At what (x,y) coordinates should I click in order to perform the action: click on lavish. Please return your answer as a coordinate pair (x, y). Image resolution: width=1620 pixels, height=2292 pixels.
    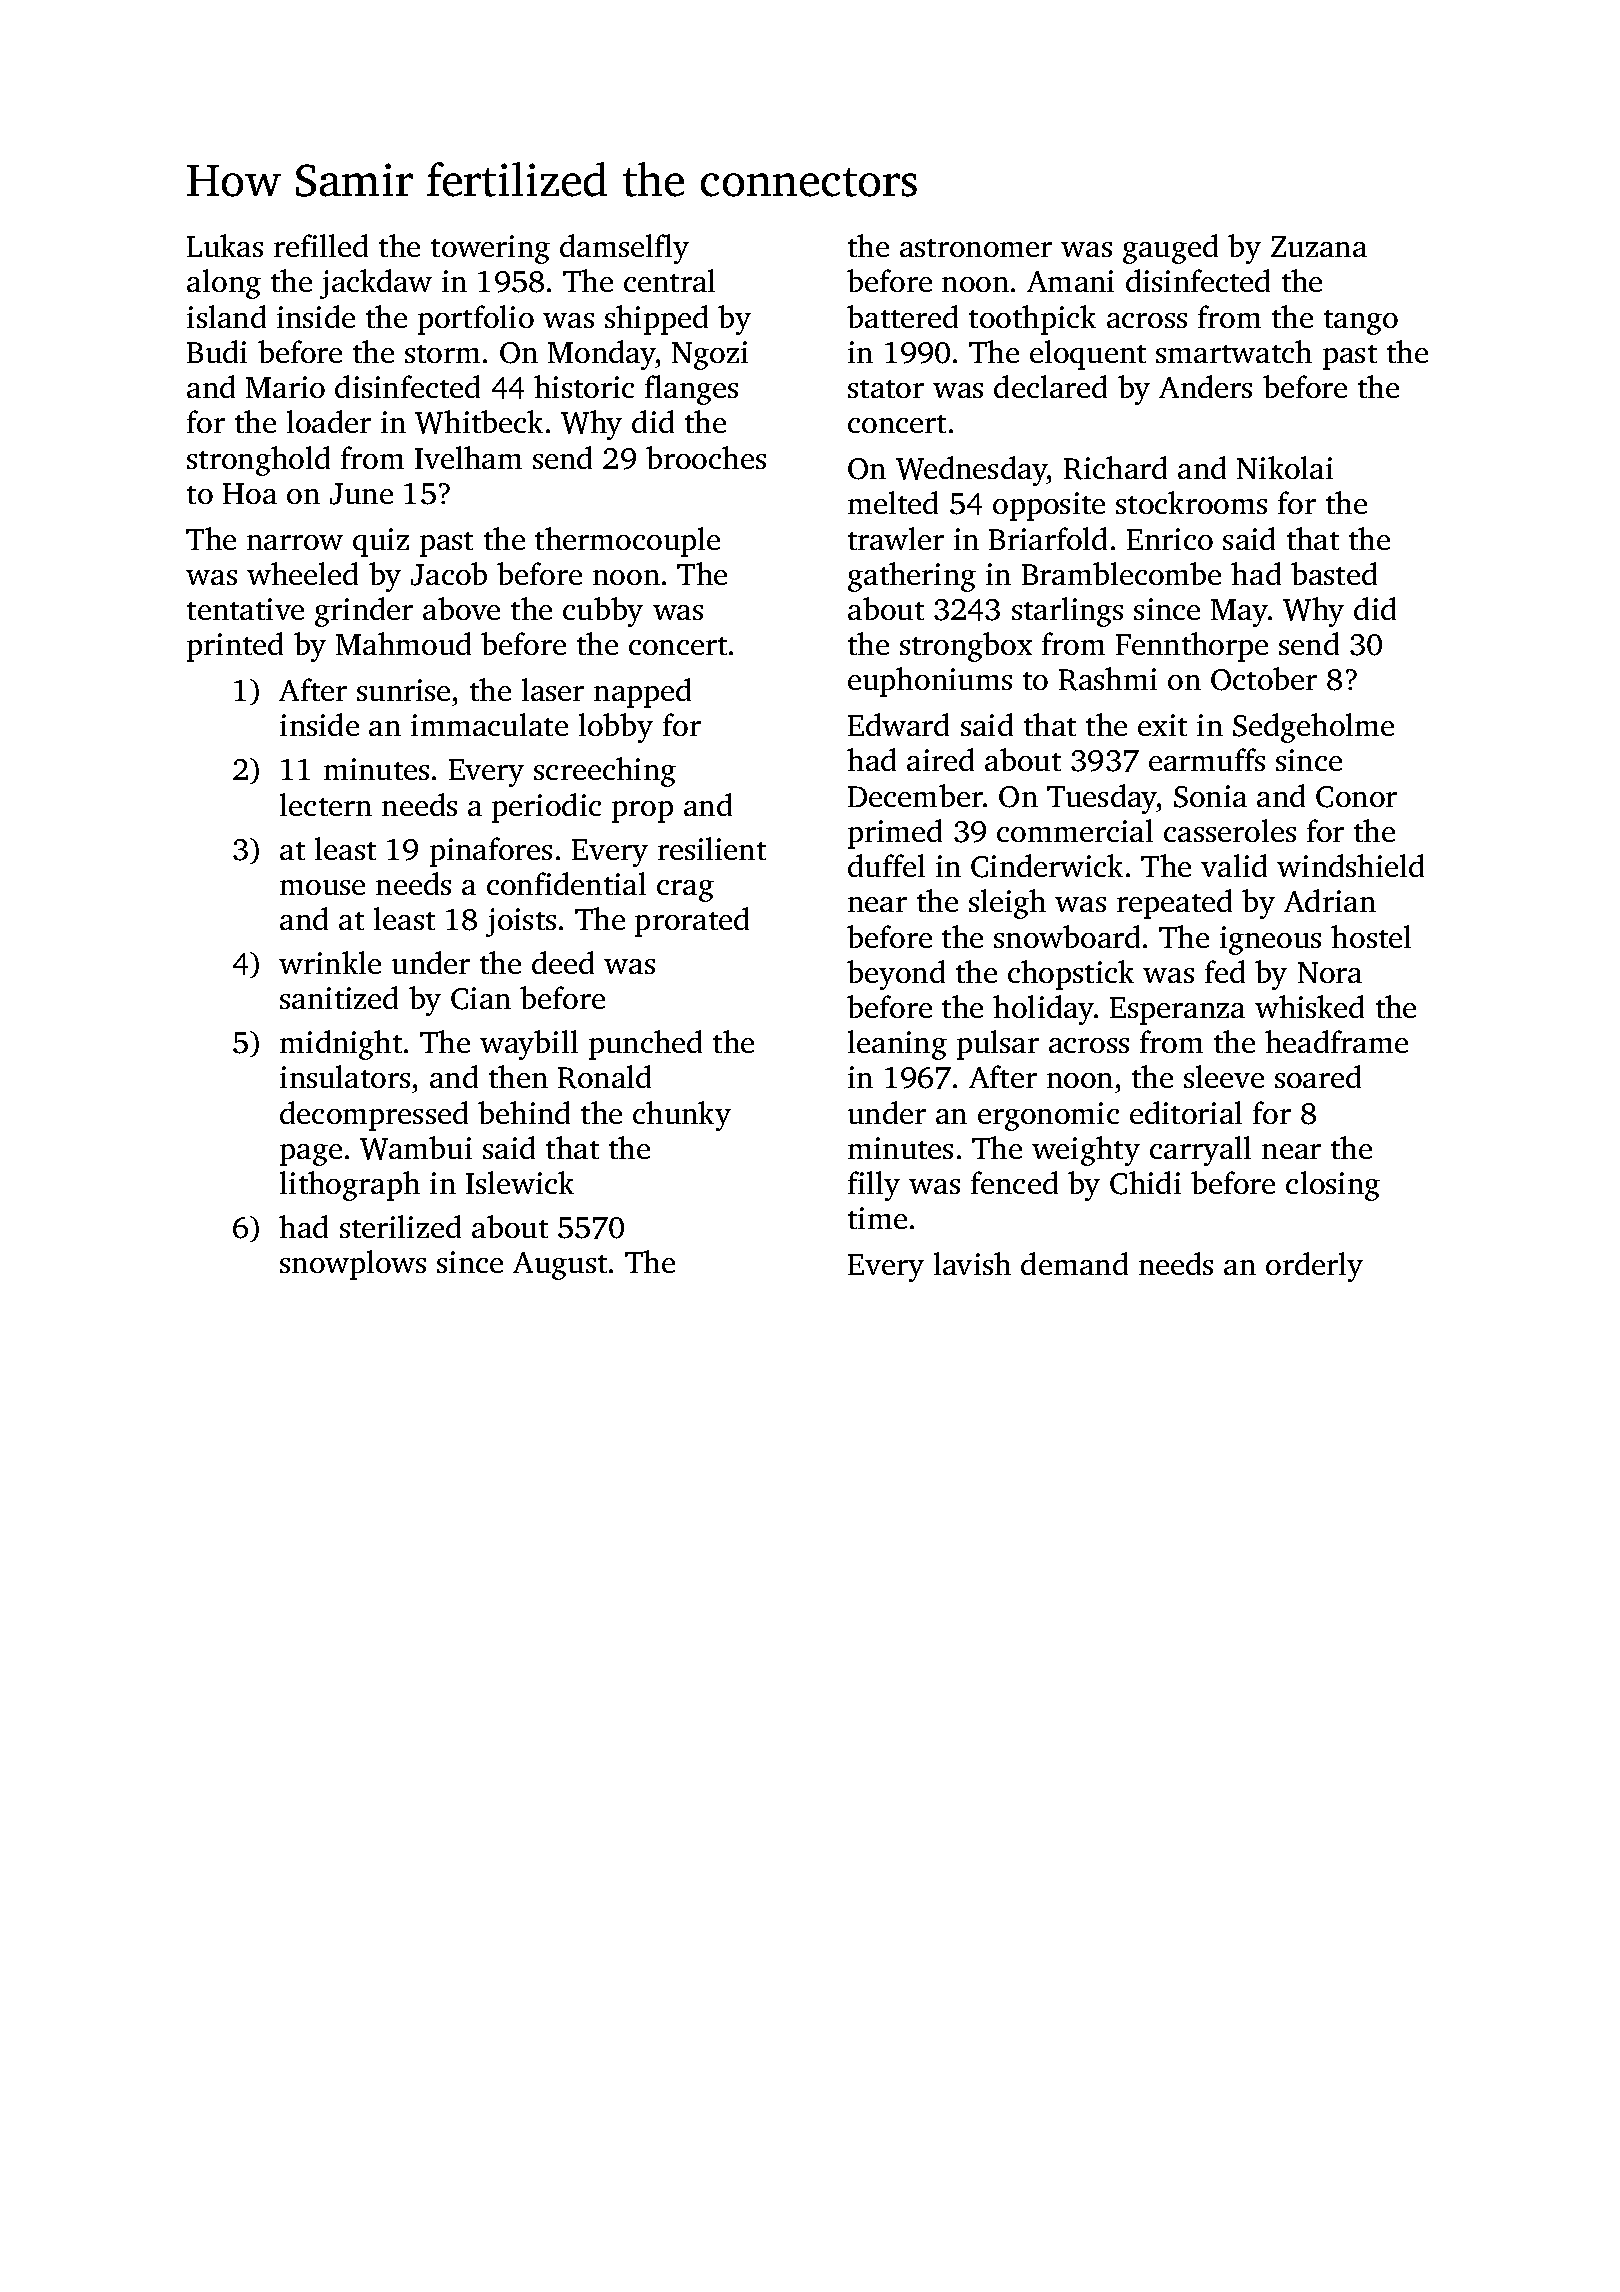
    Looking at the image, I should click on (972, 1263).
